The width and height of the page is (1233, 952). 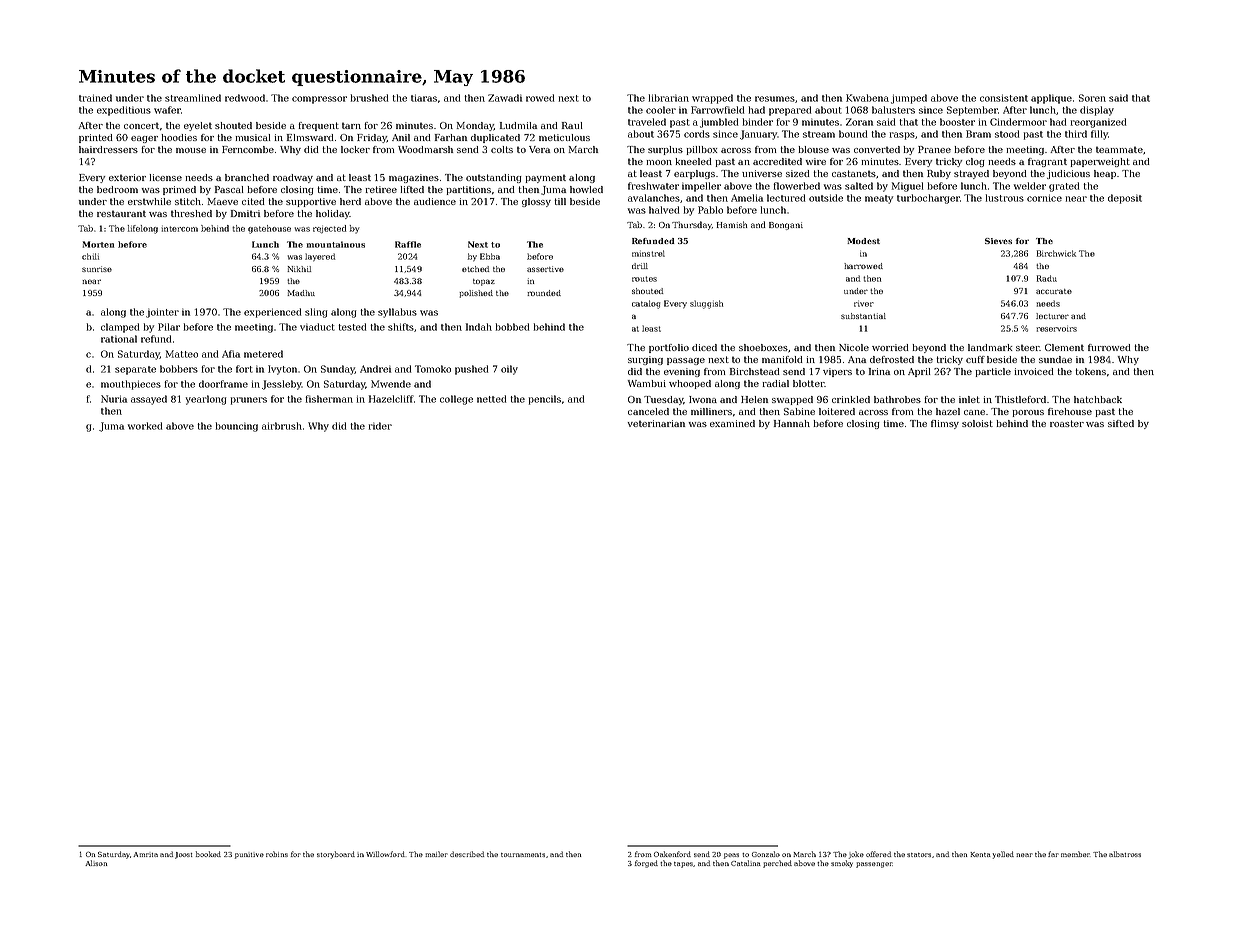 What do you see at coordinates (145, 854) in the page?
I see `Amrita` at bounding box center [145, 854].
